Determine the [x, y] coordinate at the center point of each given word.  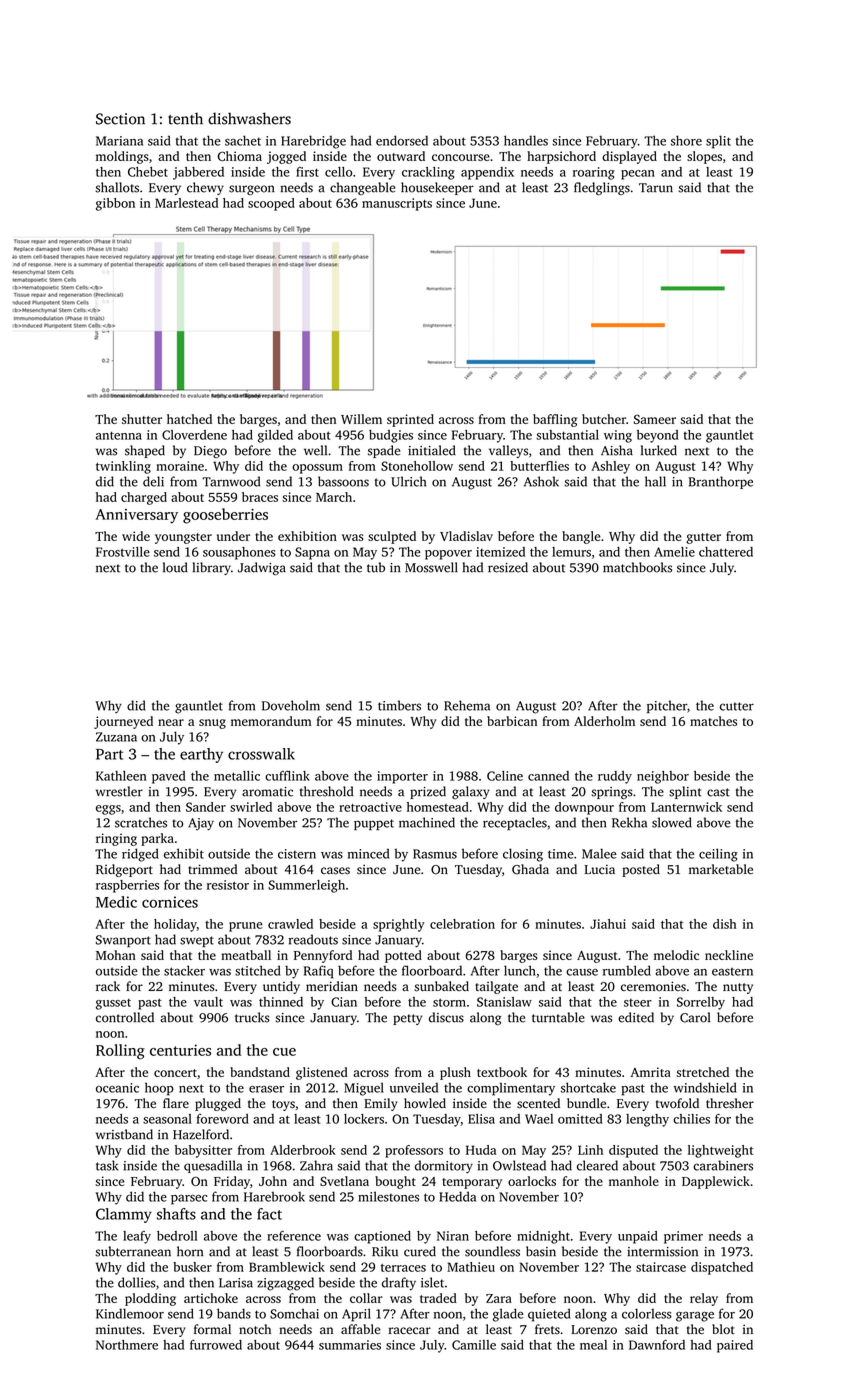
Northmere [127, 1345]
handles [526, 140]
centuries [180, 1050]
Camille [474, 1345]
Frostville [123, 552]
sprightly [399, 925]
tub [376, 567]
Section [120, 119]
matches [713, 721]
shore [686, 140]
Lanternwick [686, 807]
